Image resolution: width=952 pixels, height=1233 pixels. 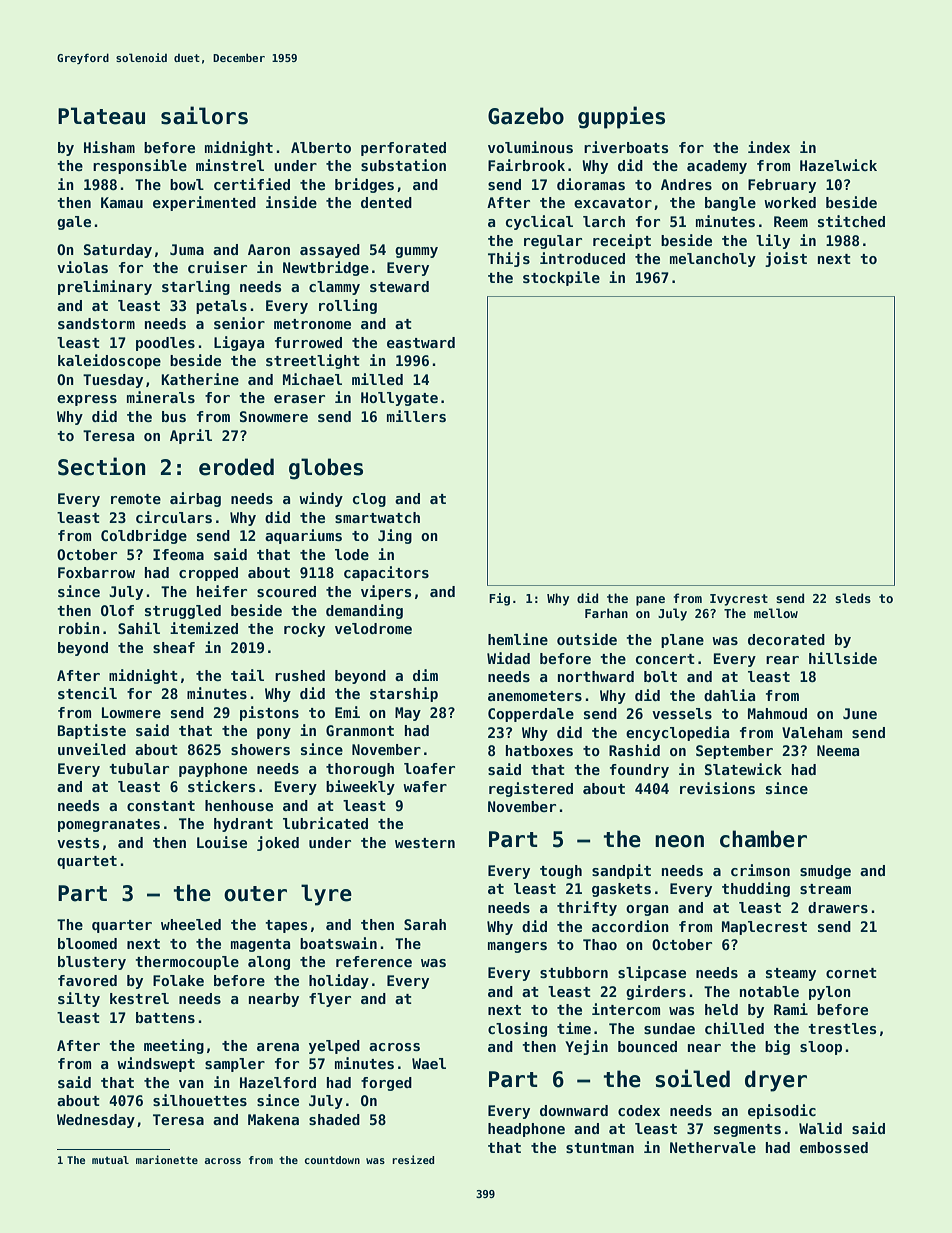 I want to click on tubular, so click(x=139, y=768).
